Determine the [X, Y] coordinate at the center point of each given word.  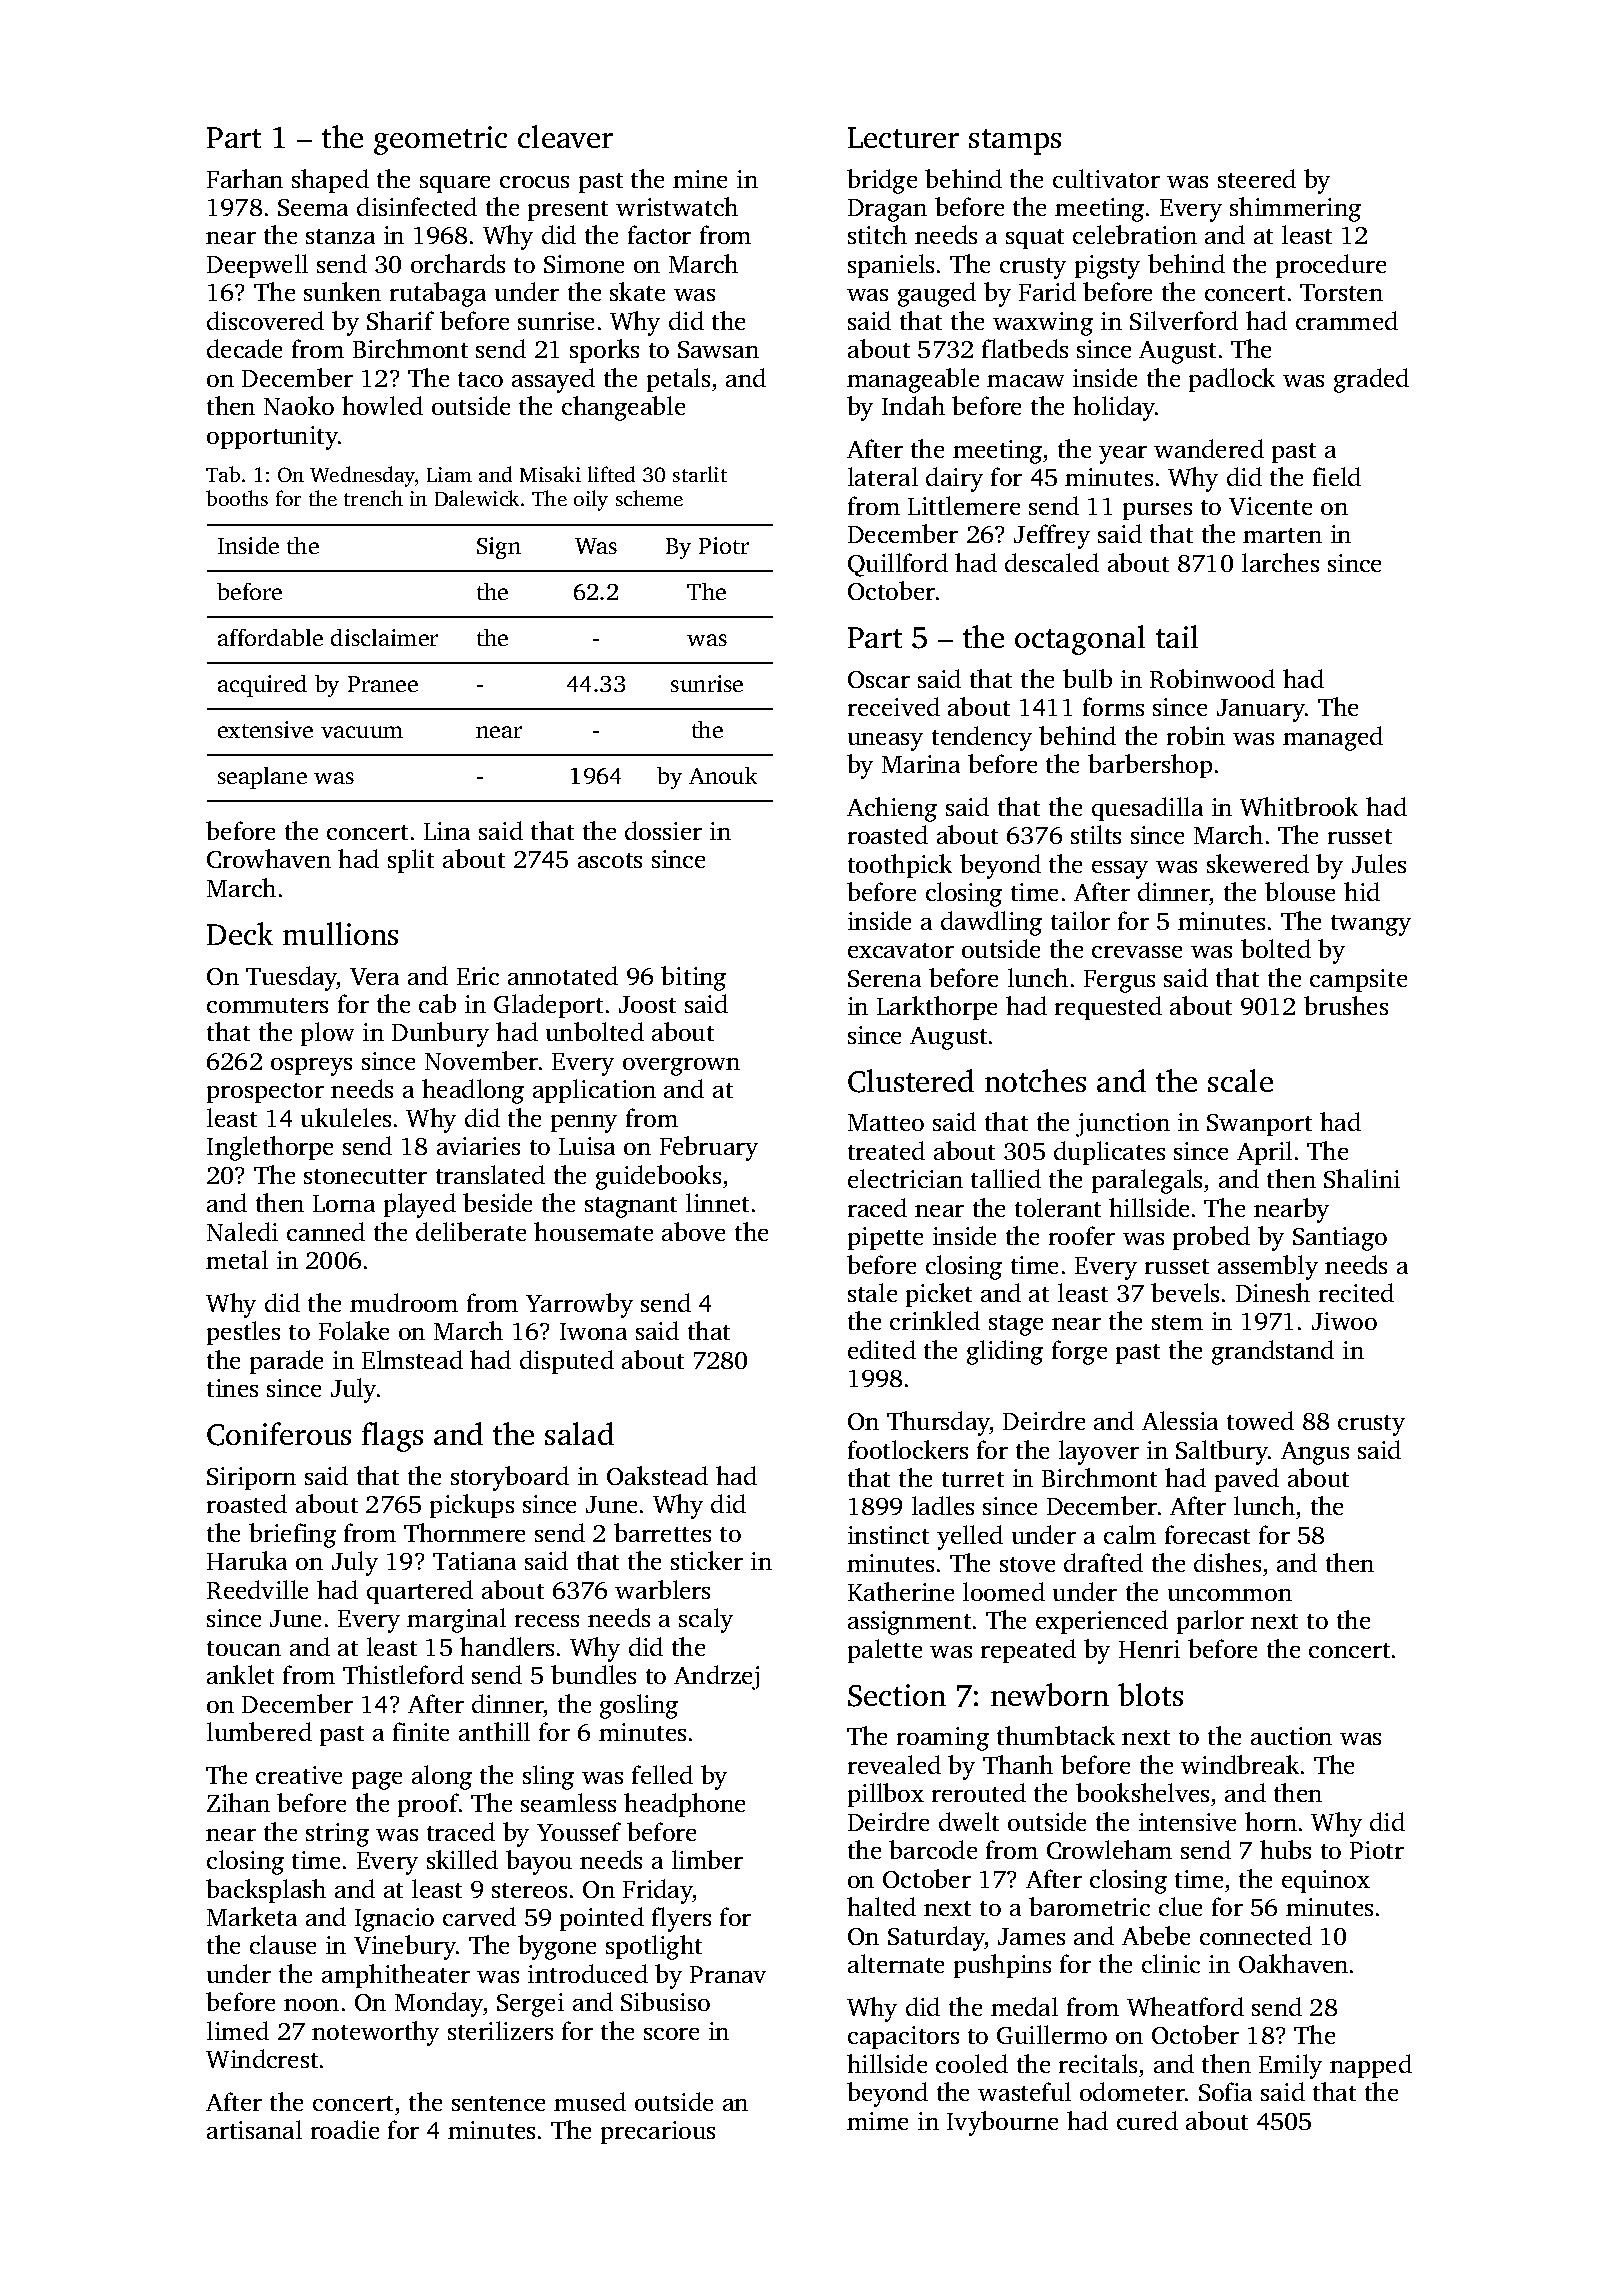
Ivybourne [1002, 2123]
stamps [1015, 142]
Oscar [879, 679]
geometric [440, 140]
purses [1157, 511]
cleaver [565, 136]
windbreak [1240, 1764]
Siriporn [251, 1478]
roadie [345, 2129]
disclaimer [384, 637]
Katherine [901, 1591]
